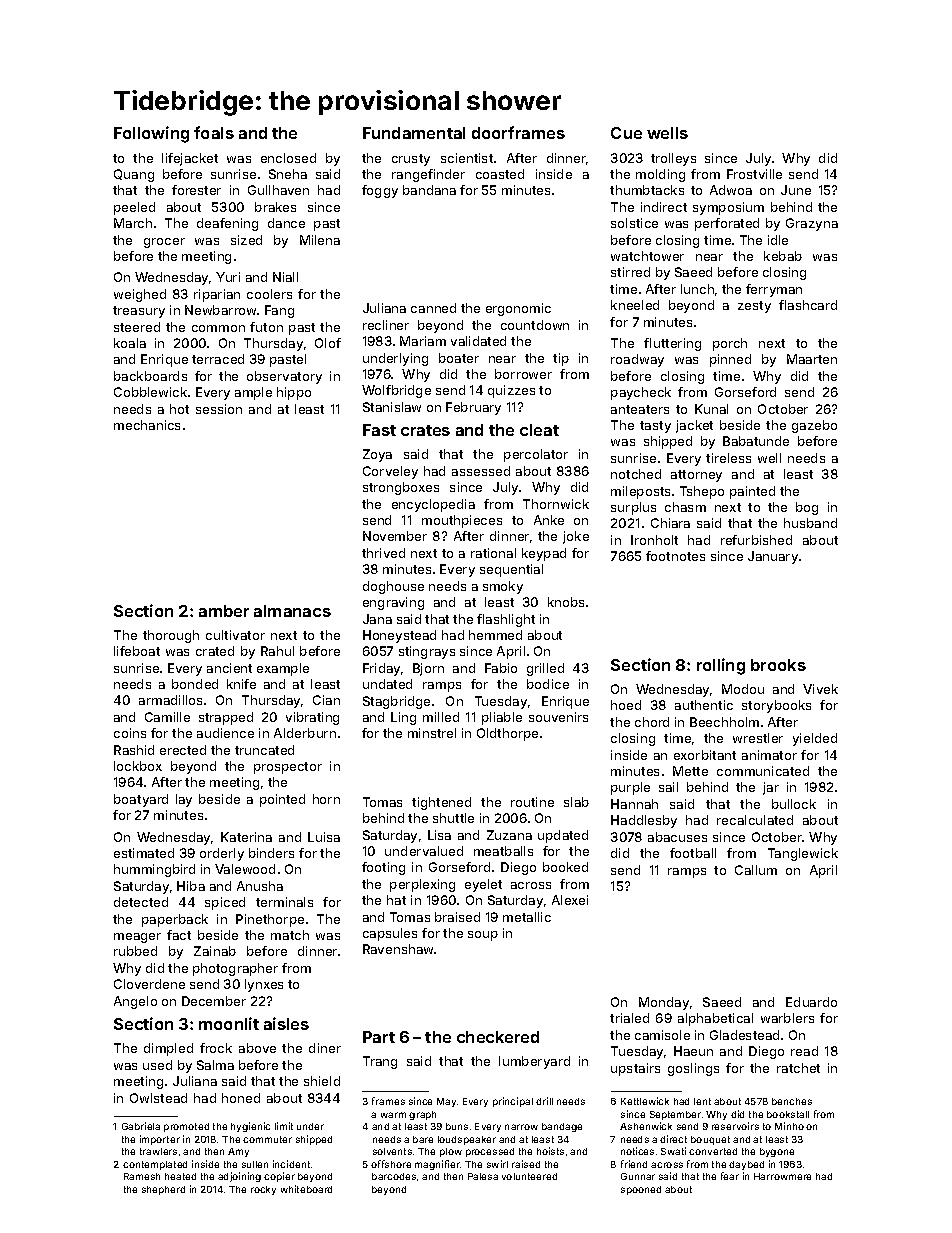 This screenshot has height=1233, width=952. Describe the element at coordinates (483, 1176) in the screenshot. I see `Palesa` at that location.
